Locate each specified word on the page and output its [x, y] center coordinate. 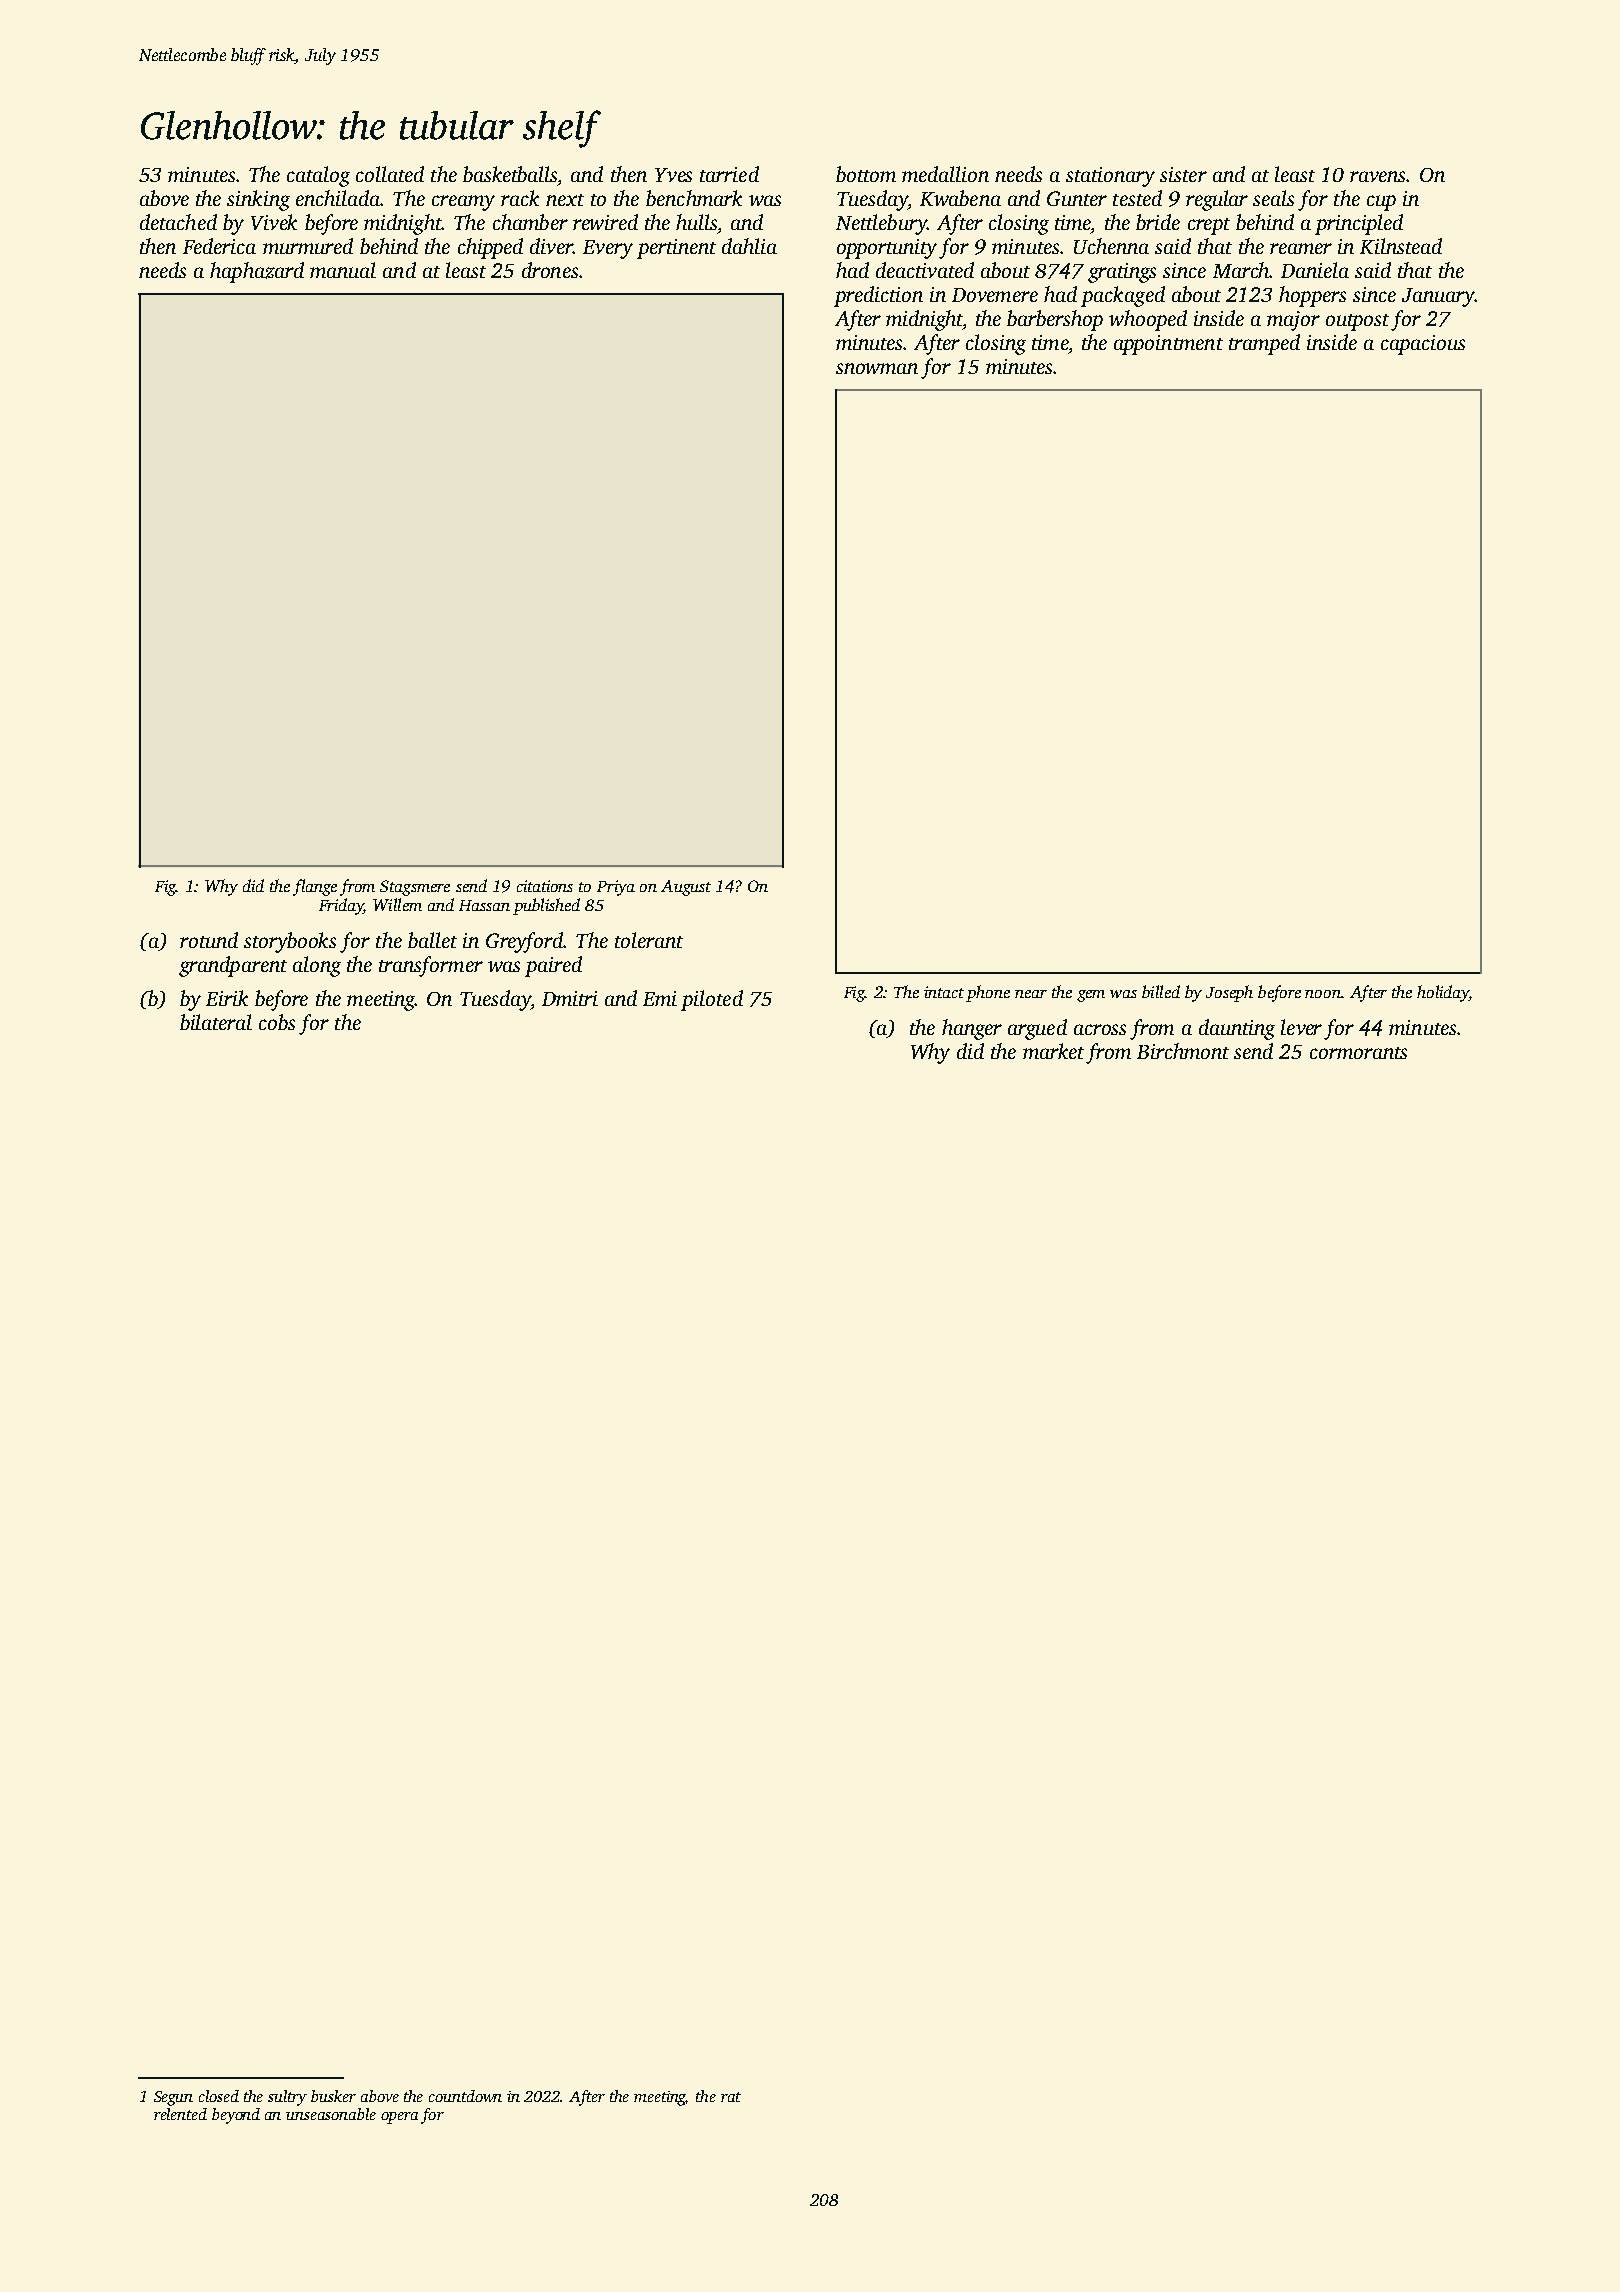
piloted [712, 1000]
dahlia [749, 246]
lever [1301, 1027]
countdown [465, 2096]
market [1053, 1051]
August [686, 888]
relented [180, 2114]
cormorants [1358, 1053]
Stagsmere [415, 888]
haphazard [257, 272]
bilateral [216, 1022]
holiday [1443, 993]
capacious [1423, 345]
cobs [277, 1022]
